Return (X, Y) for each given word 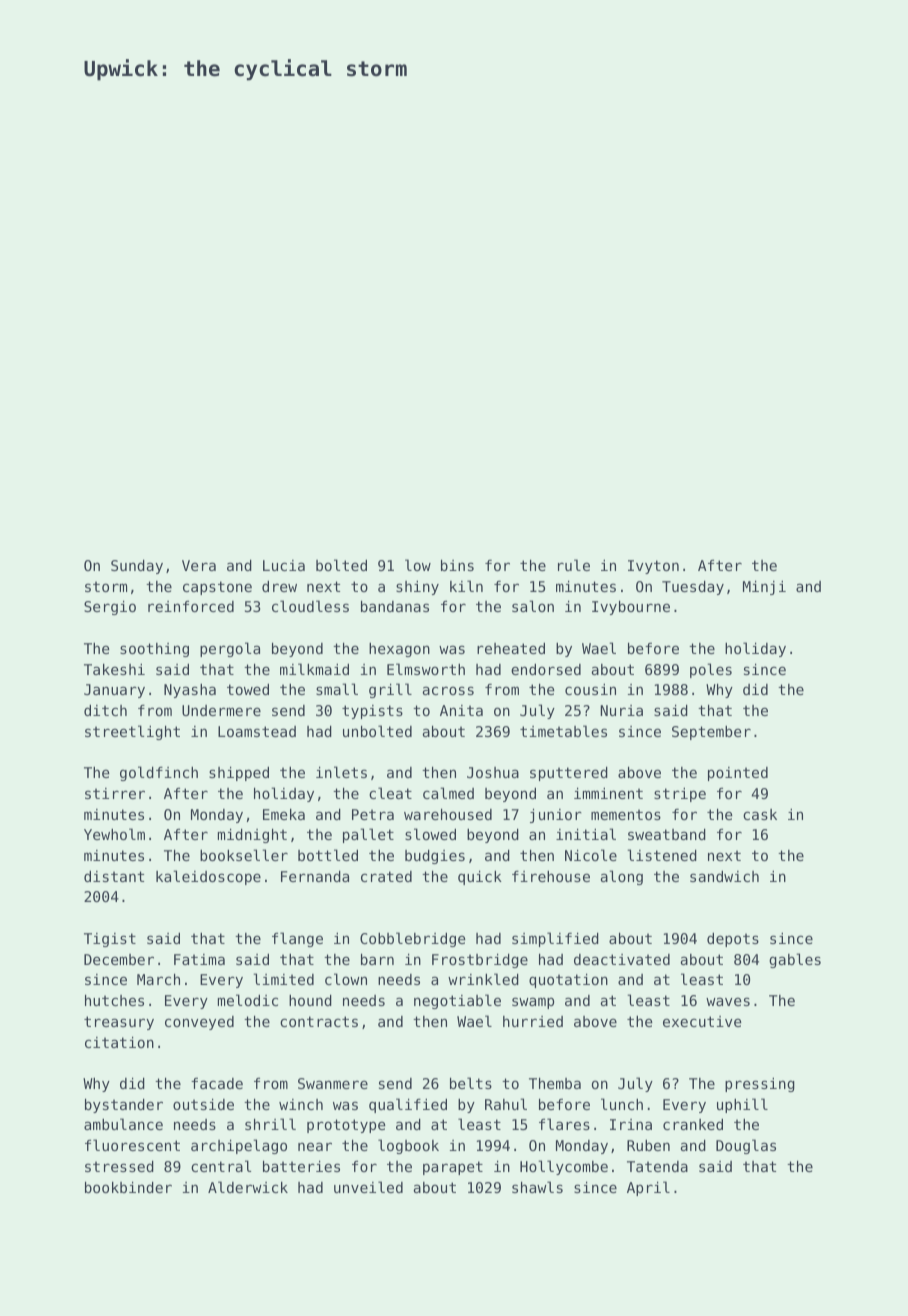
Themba (555, 1083)
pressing (760, 1085)
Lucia (284, 565)
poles (711, 670)
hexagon (399, 650)
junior (556, 816)
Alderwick (248, 1187)
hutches (114, 1000)
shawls (537, 1187)
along (621, 877)
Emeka (284, 814)
